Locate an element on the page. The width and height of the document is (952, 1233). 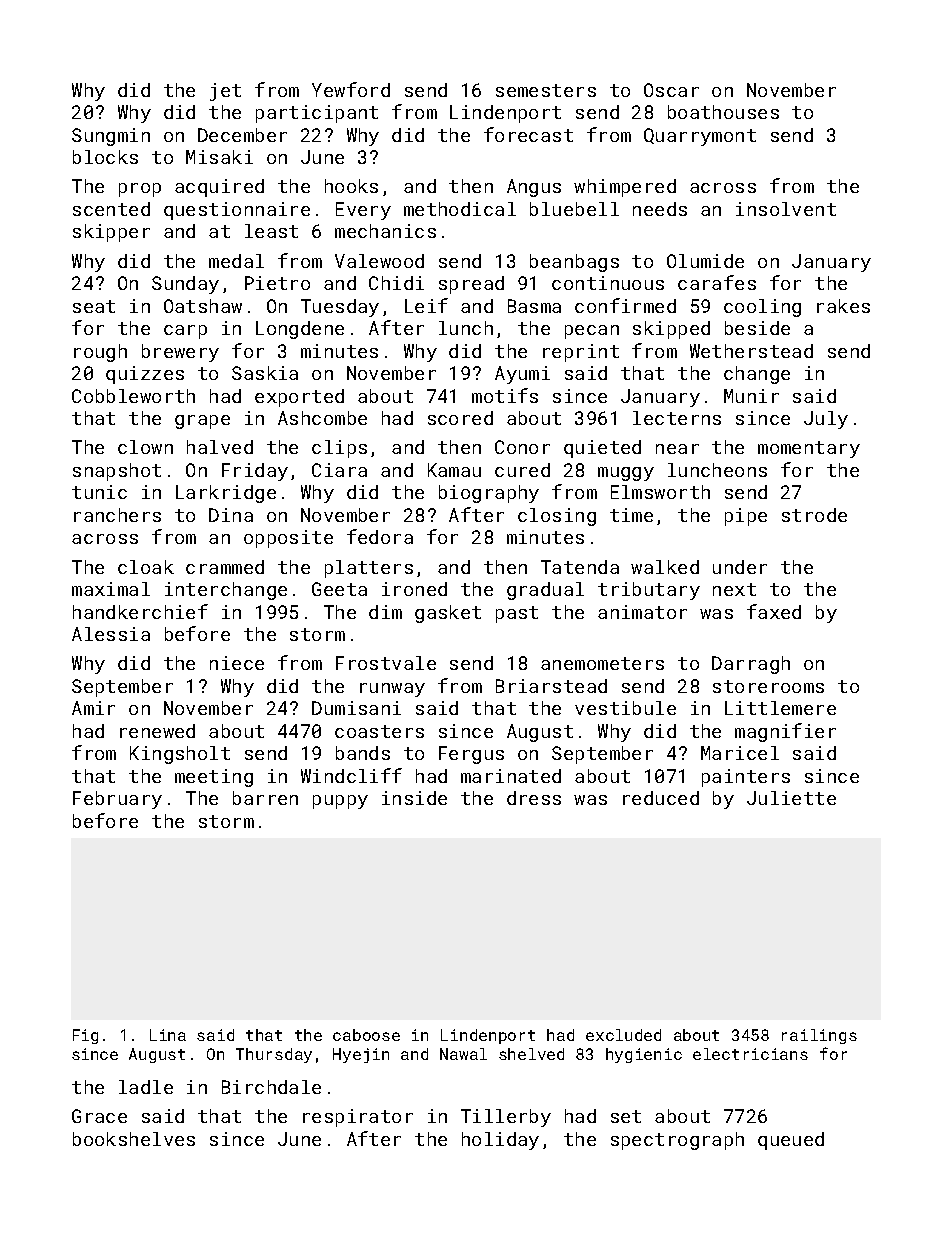
acquired is located at coordinates (219, 188).
